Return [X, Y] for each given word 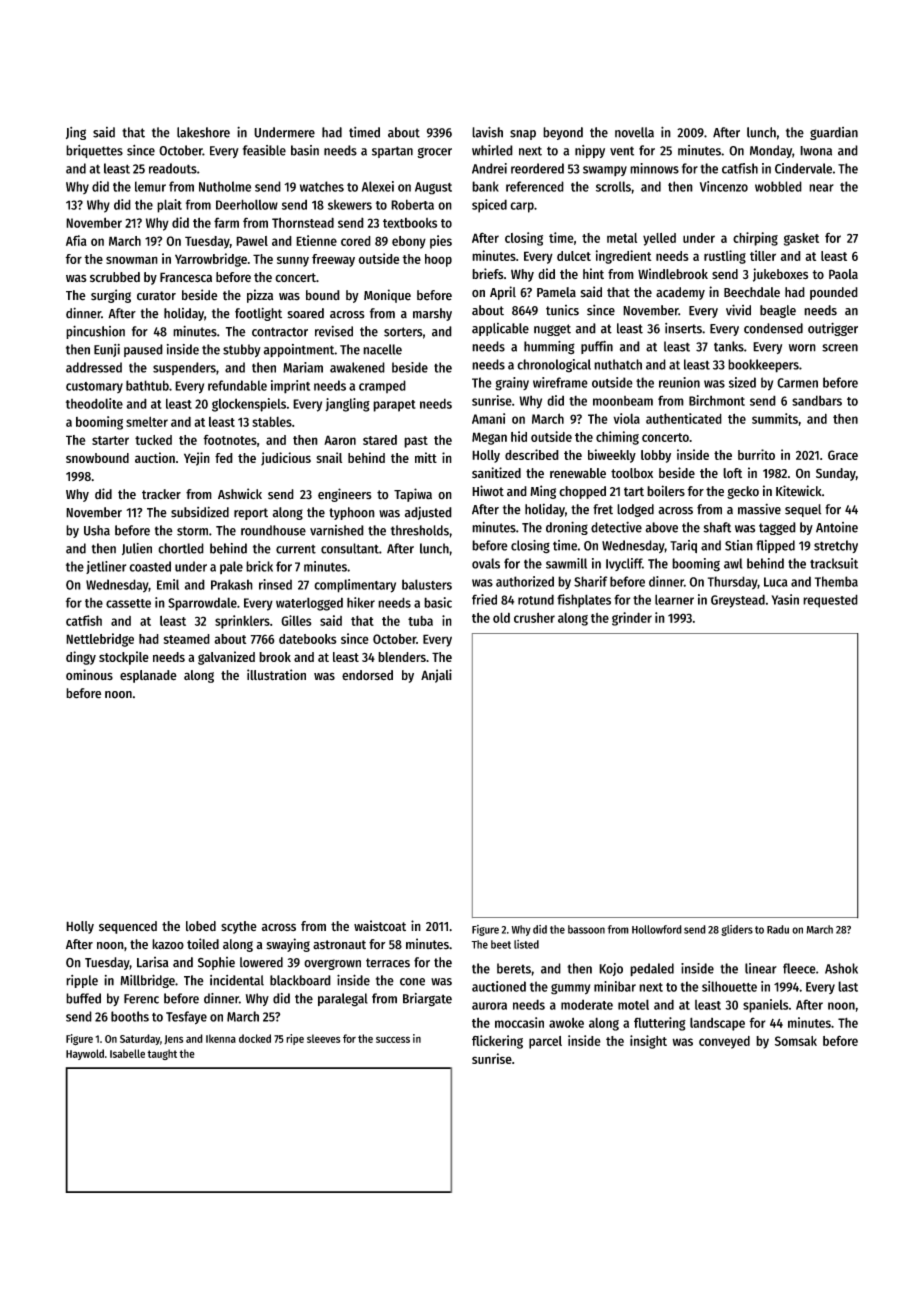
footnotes [230, 440]
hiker [361, 602]
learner [674, 599]
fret [603, 509]
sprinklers [242, 622]
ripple [82, 981]
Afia [76, 240]
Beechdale [752, 292]
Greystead [738, 601]
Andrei [489, 168]
